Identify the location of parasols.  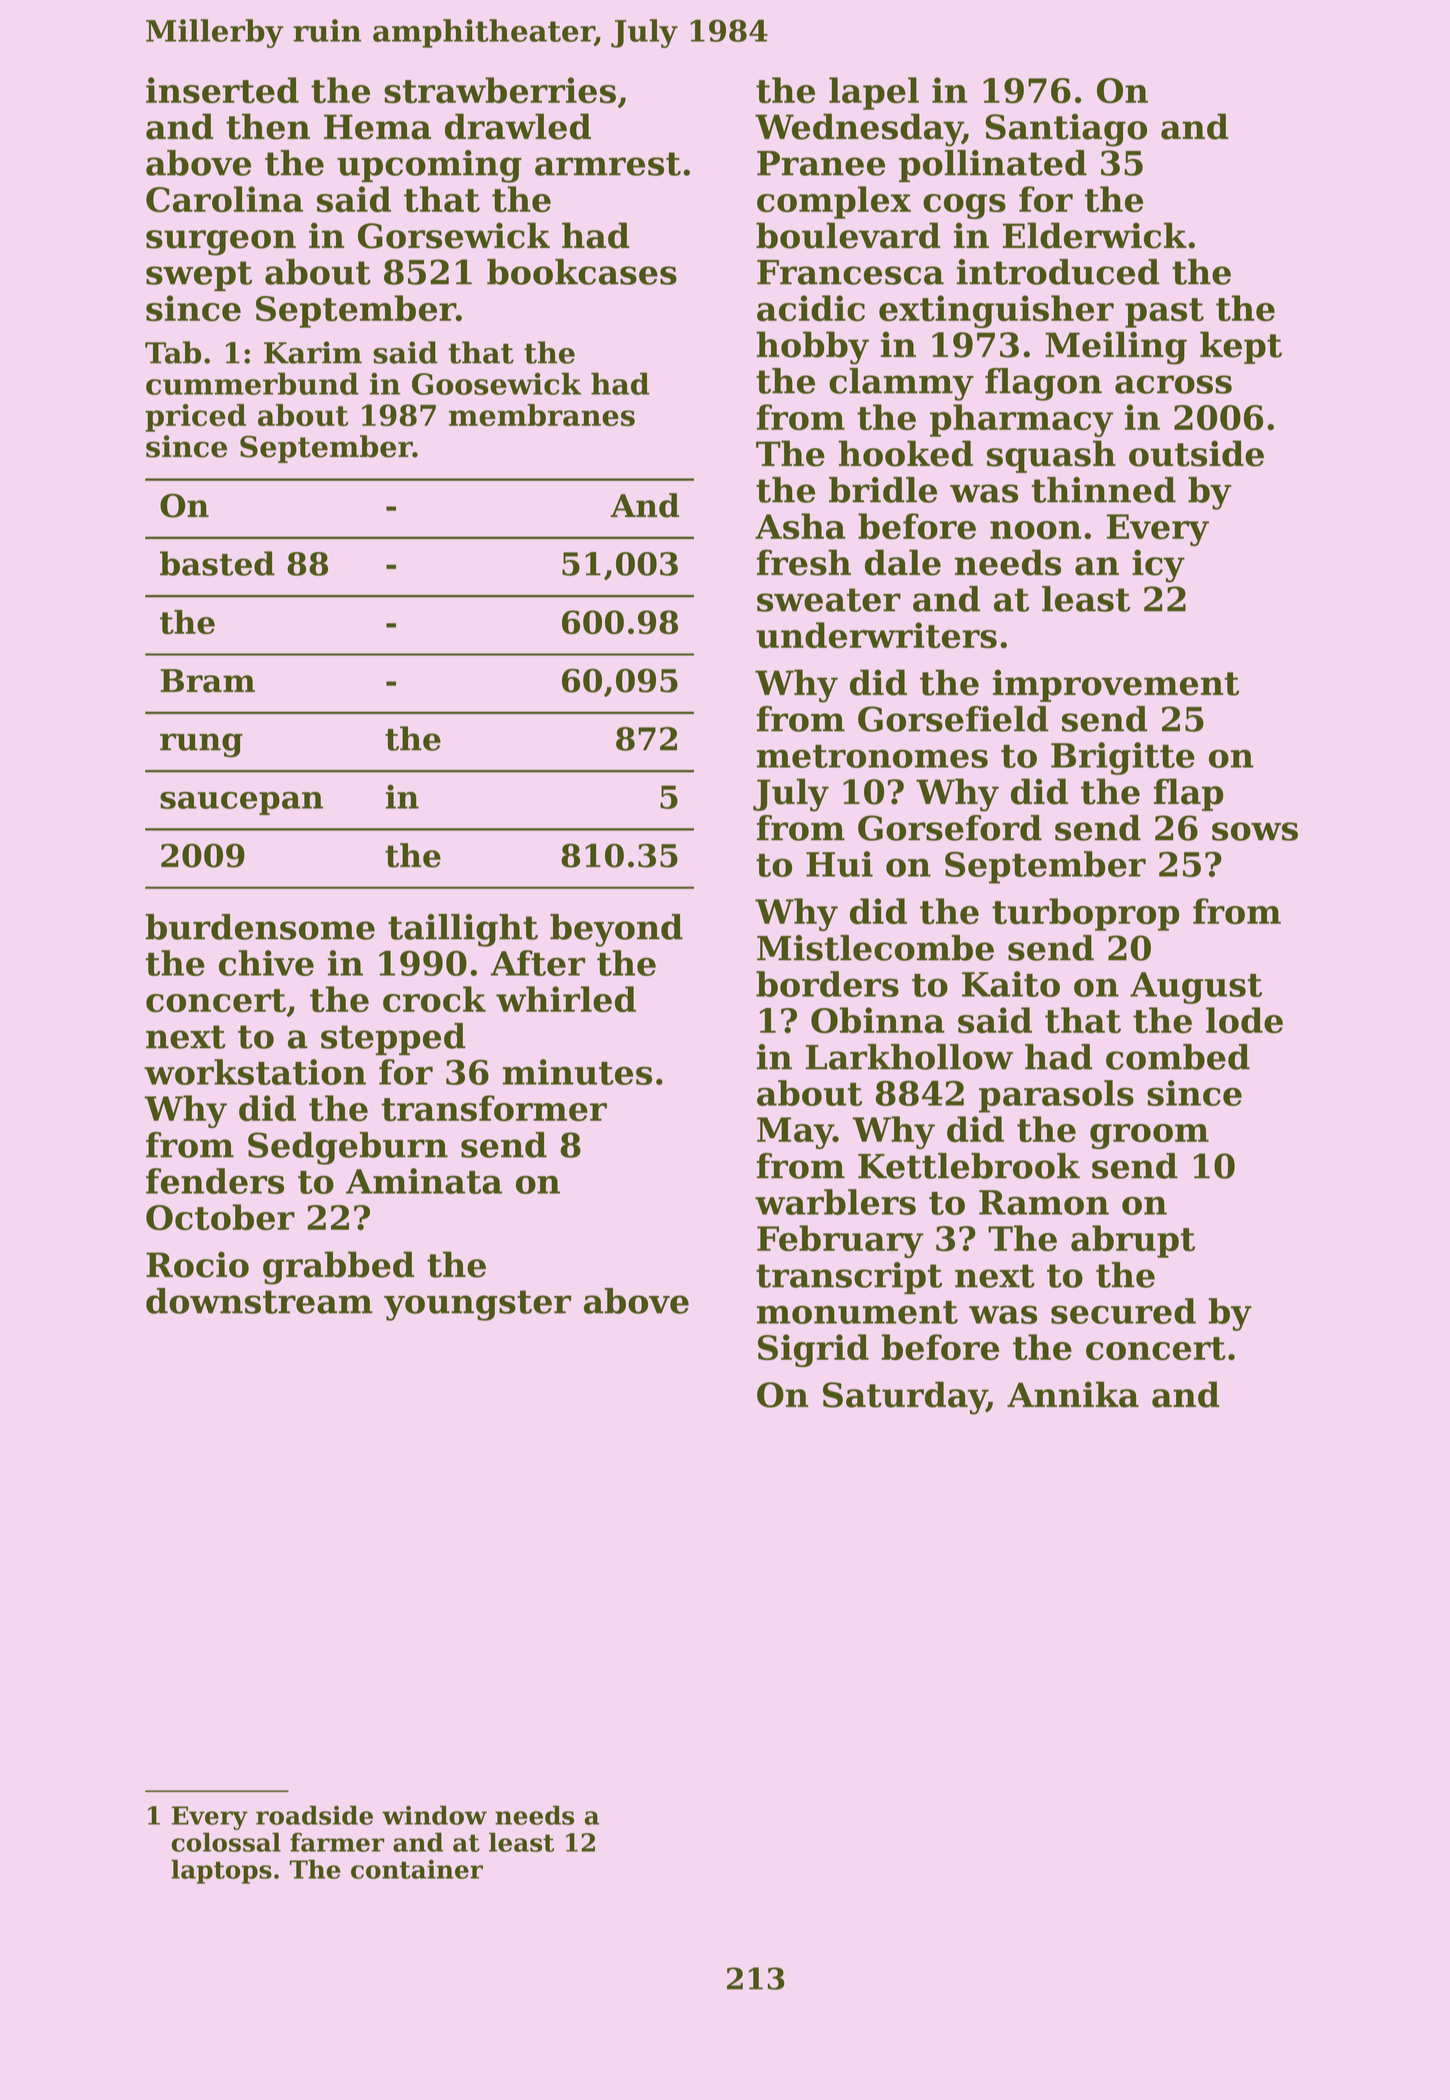
(1056, 1096).
